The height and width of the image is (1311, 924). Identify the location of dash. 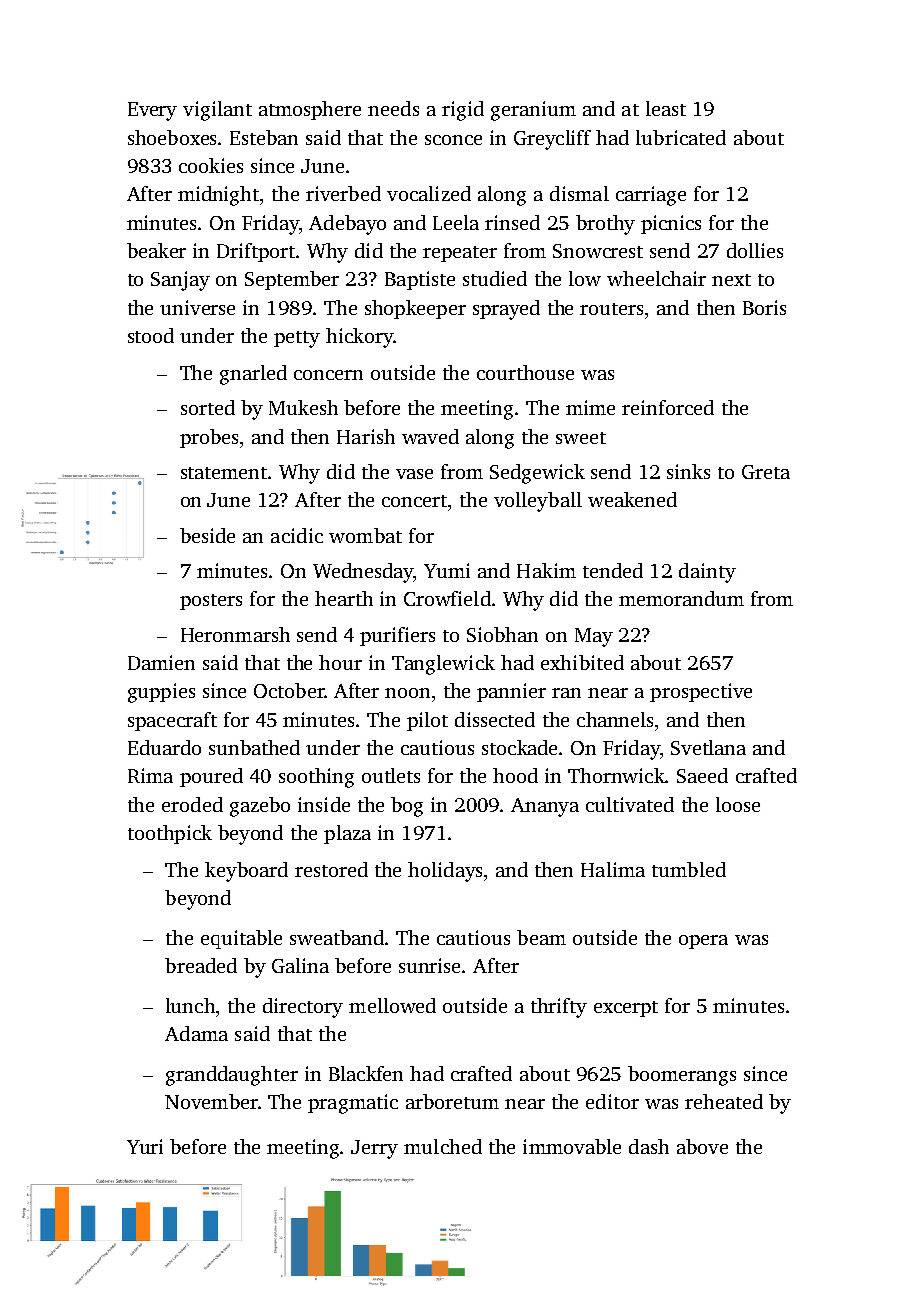
(649, 1146).
